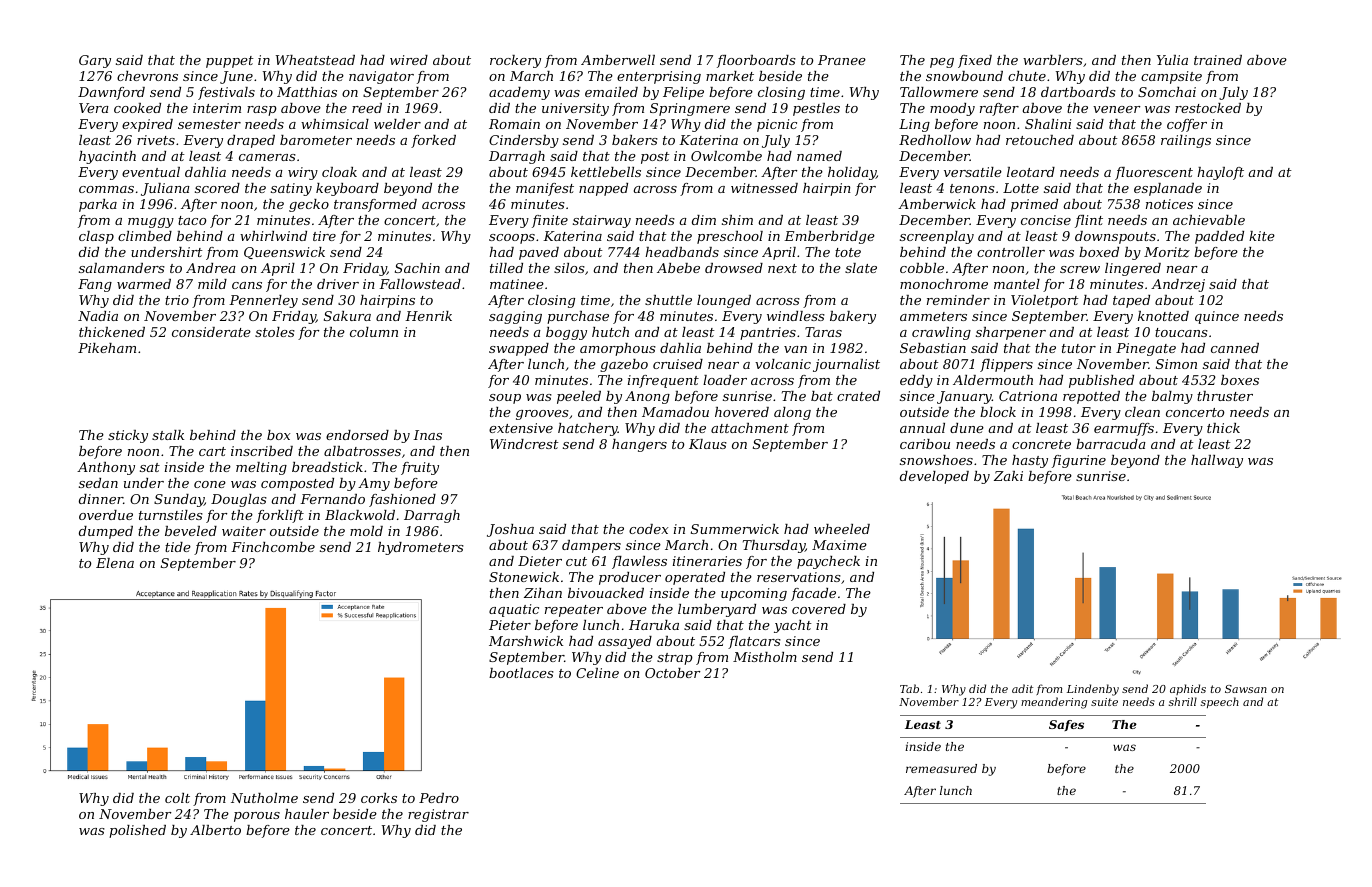  What do you see at coordinates (708, 444) in the screenshot?
I see `Klaus` at bounding box center [708, 444].
